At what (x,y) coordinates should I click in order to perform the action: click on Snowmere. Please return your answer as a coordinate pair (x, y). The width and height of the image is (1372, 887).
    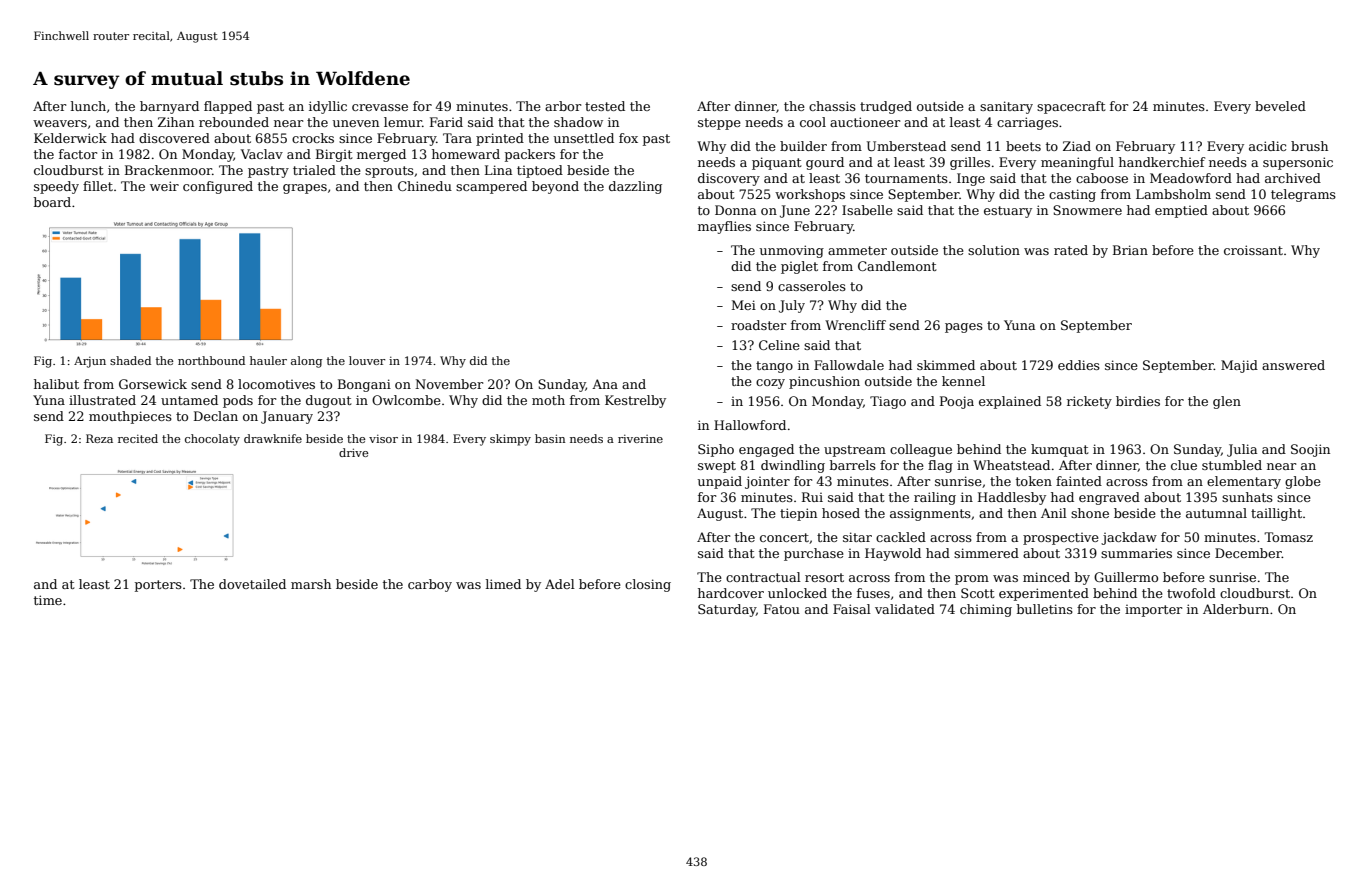
    Looking at the image, I should click on (1087, 210).
